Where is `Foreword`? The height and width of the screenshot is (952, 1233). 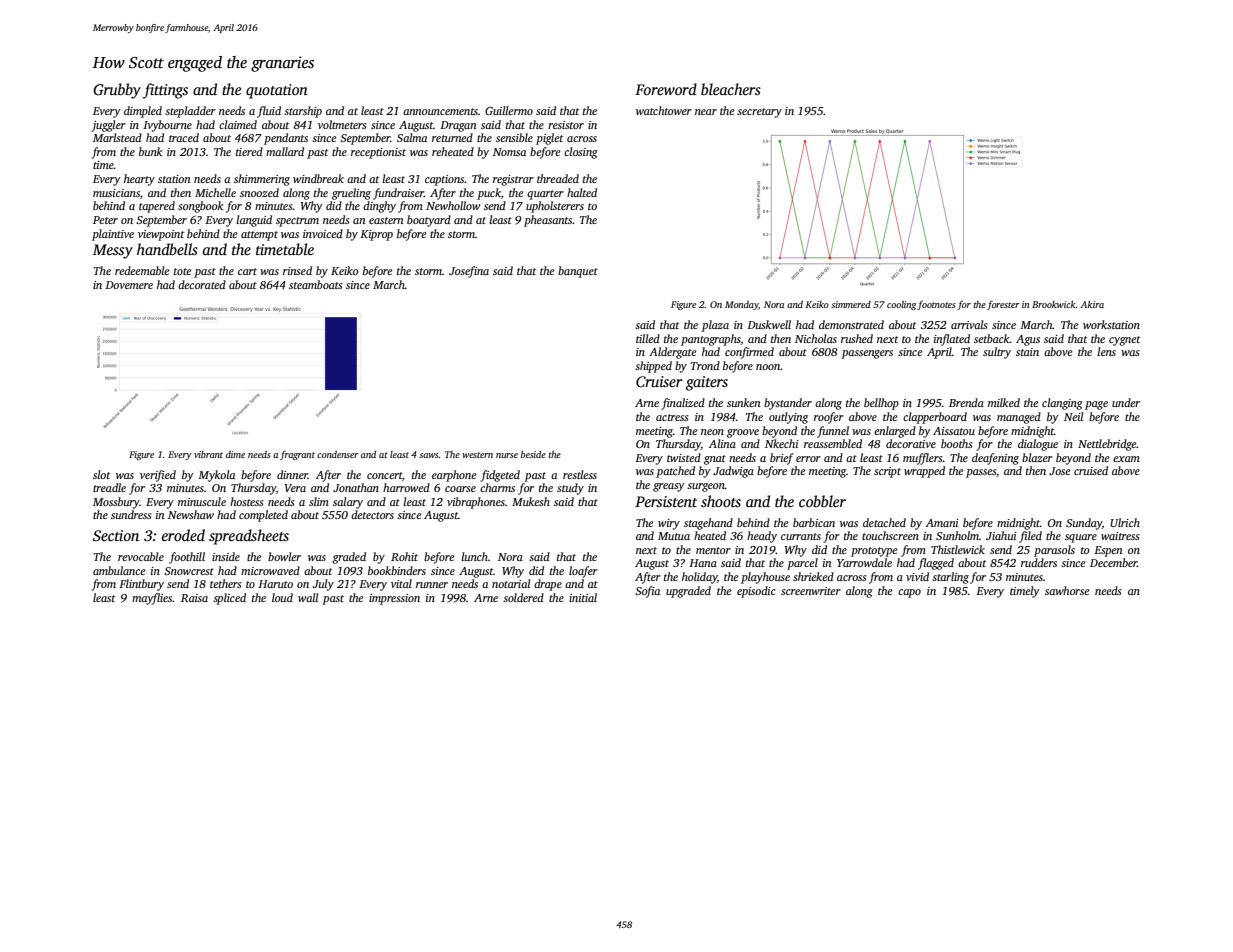 Foreword is located at coordinates (666, 89).
